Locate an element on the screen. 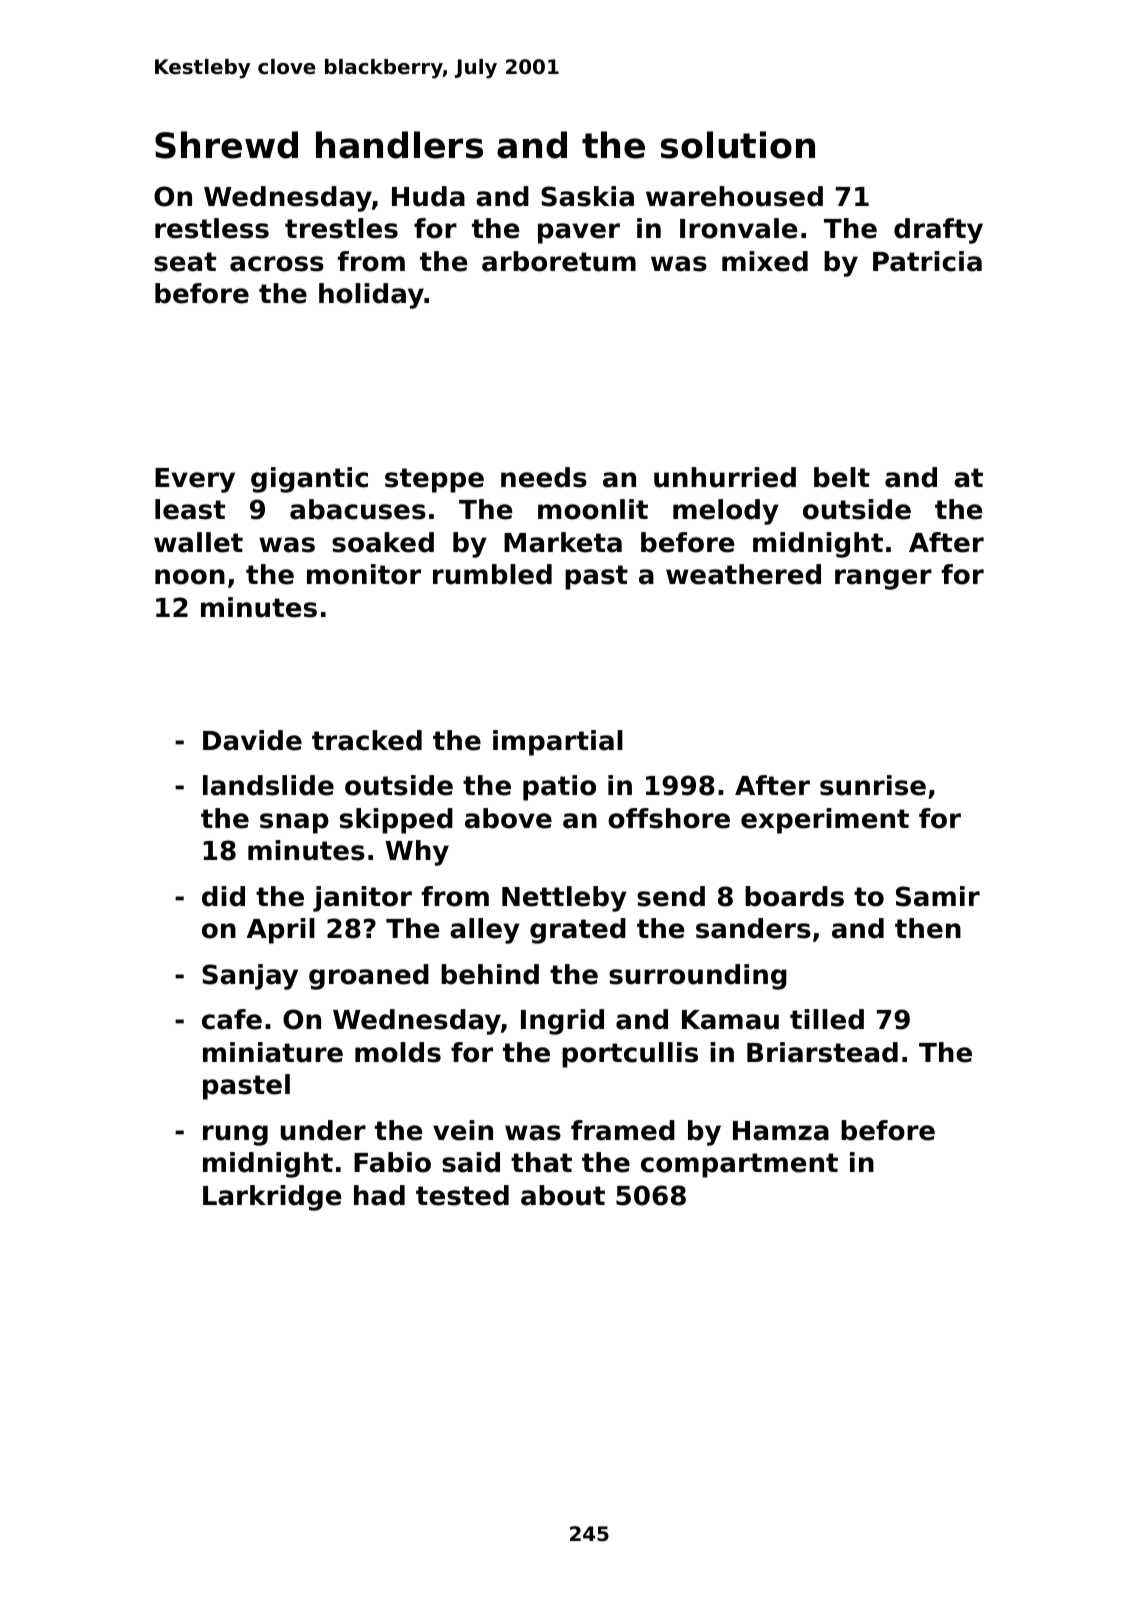  rumbled is located at coordinates (492, 574).
